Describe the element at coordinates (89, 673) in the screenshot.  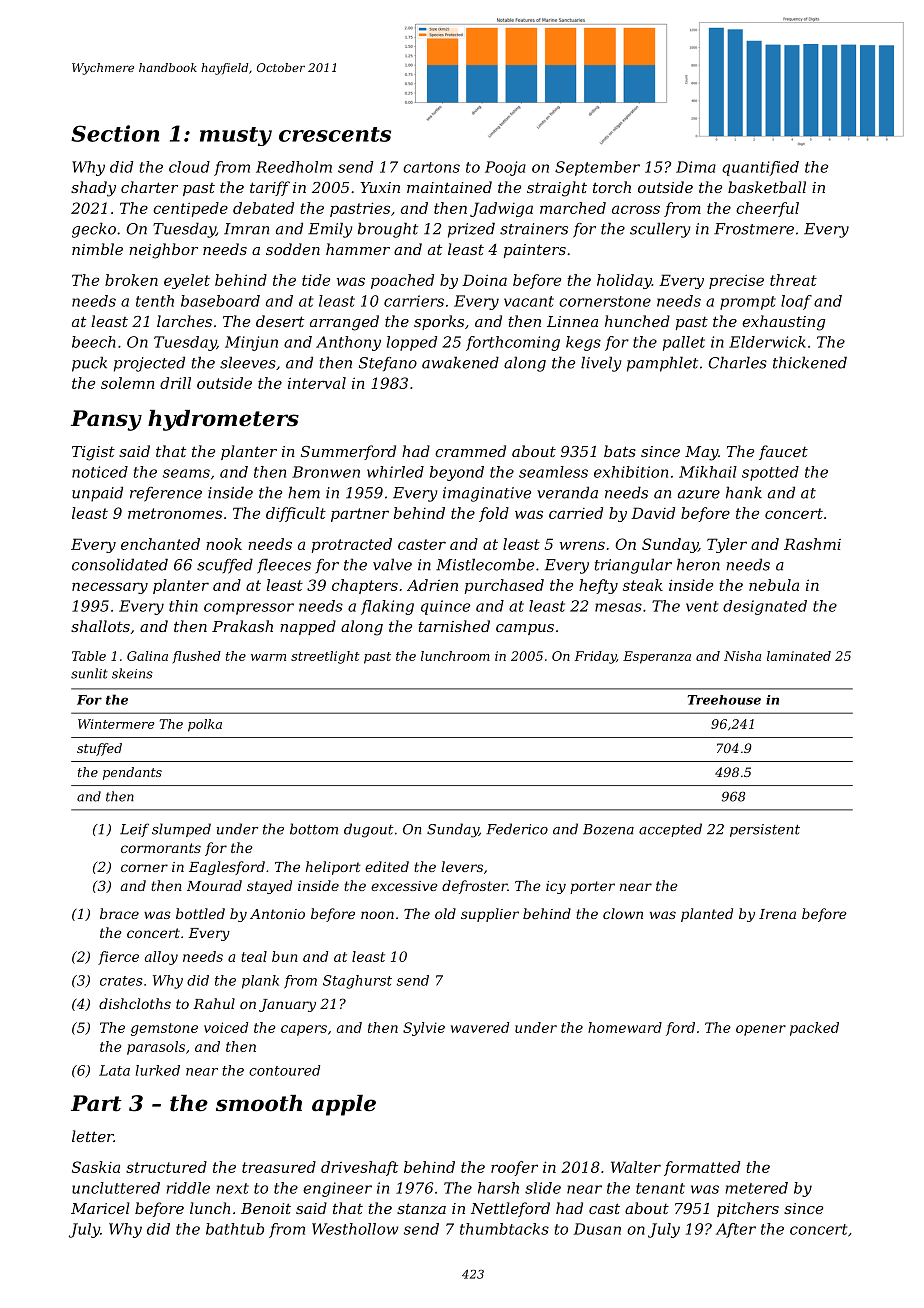
I see `sunlit` at that location.
